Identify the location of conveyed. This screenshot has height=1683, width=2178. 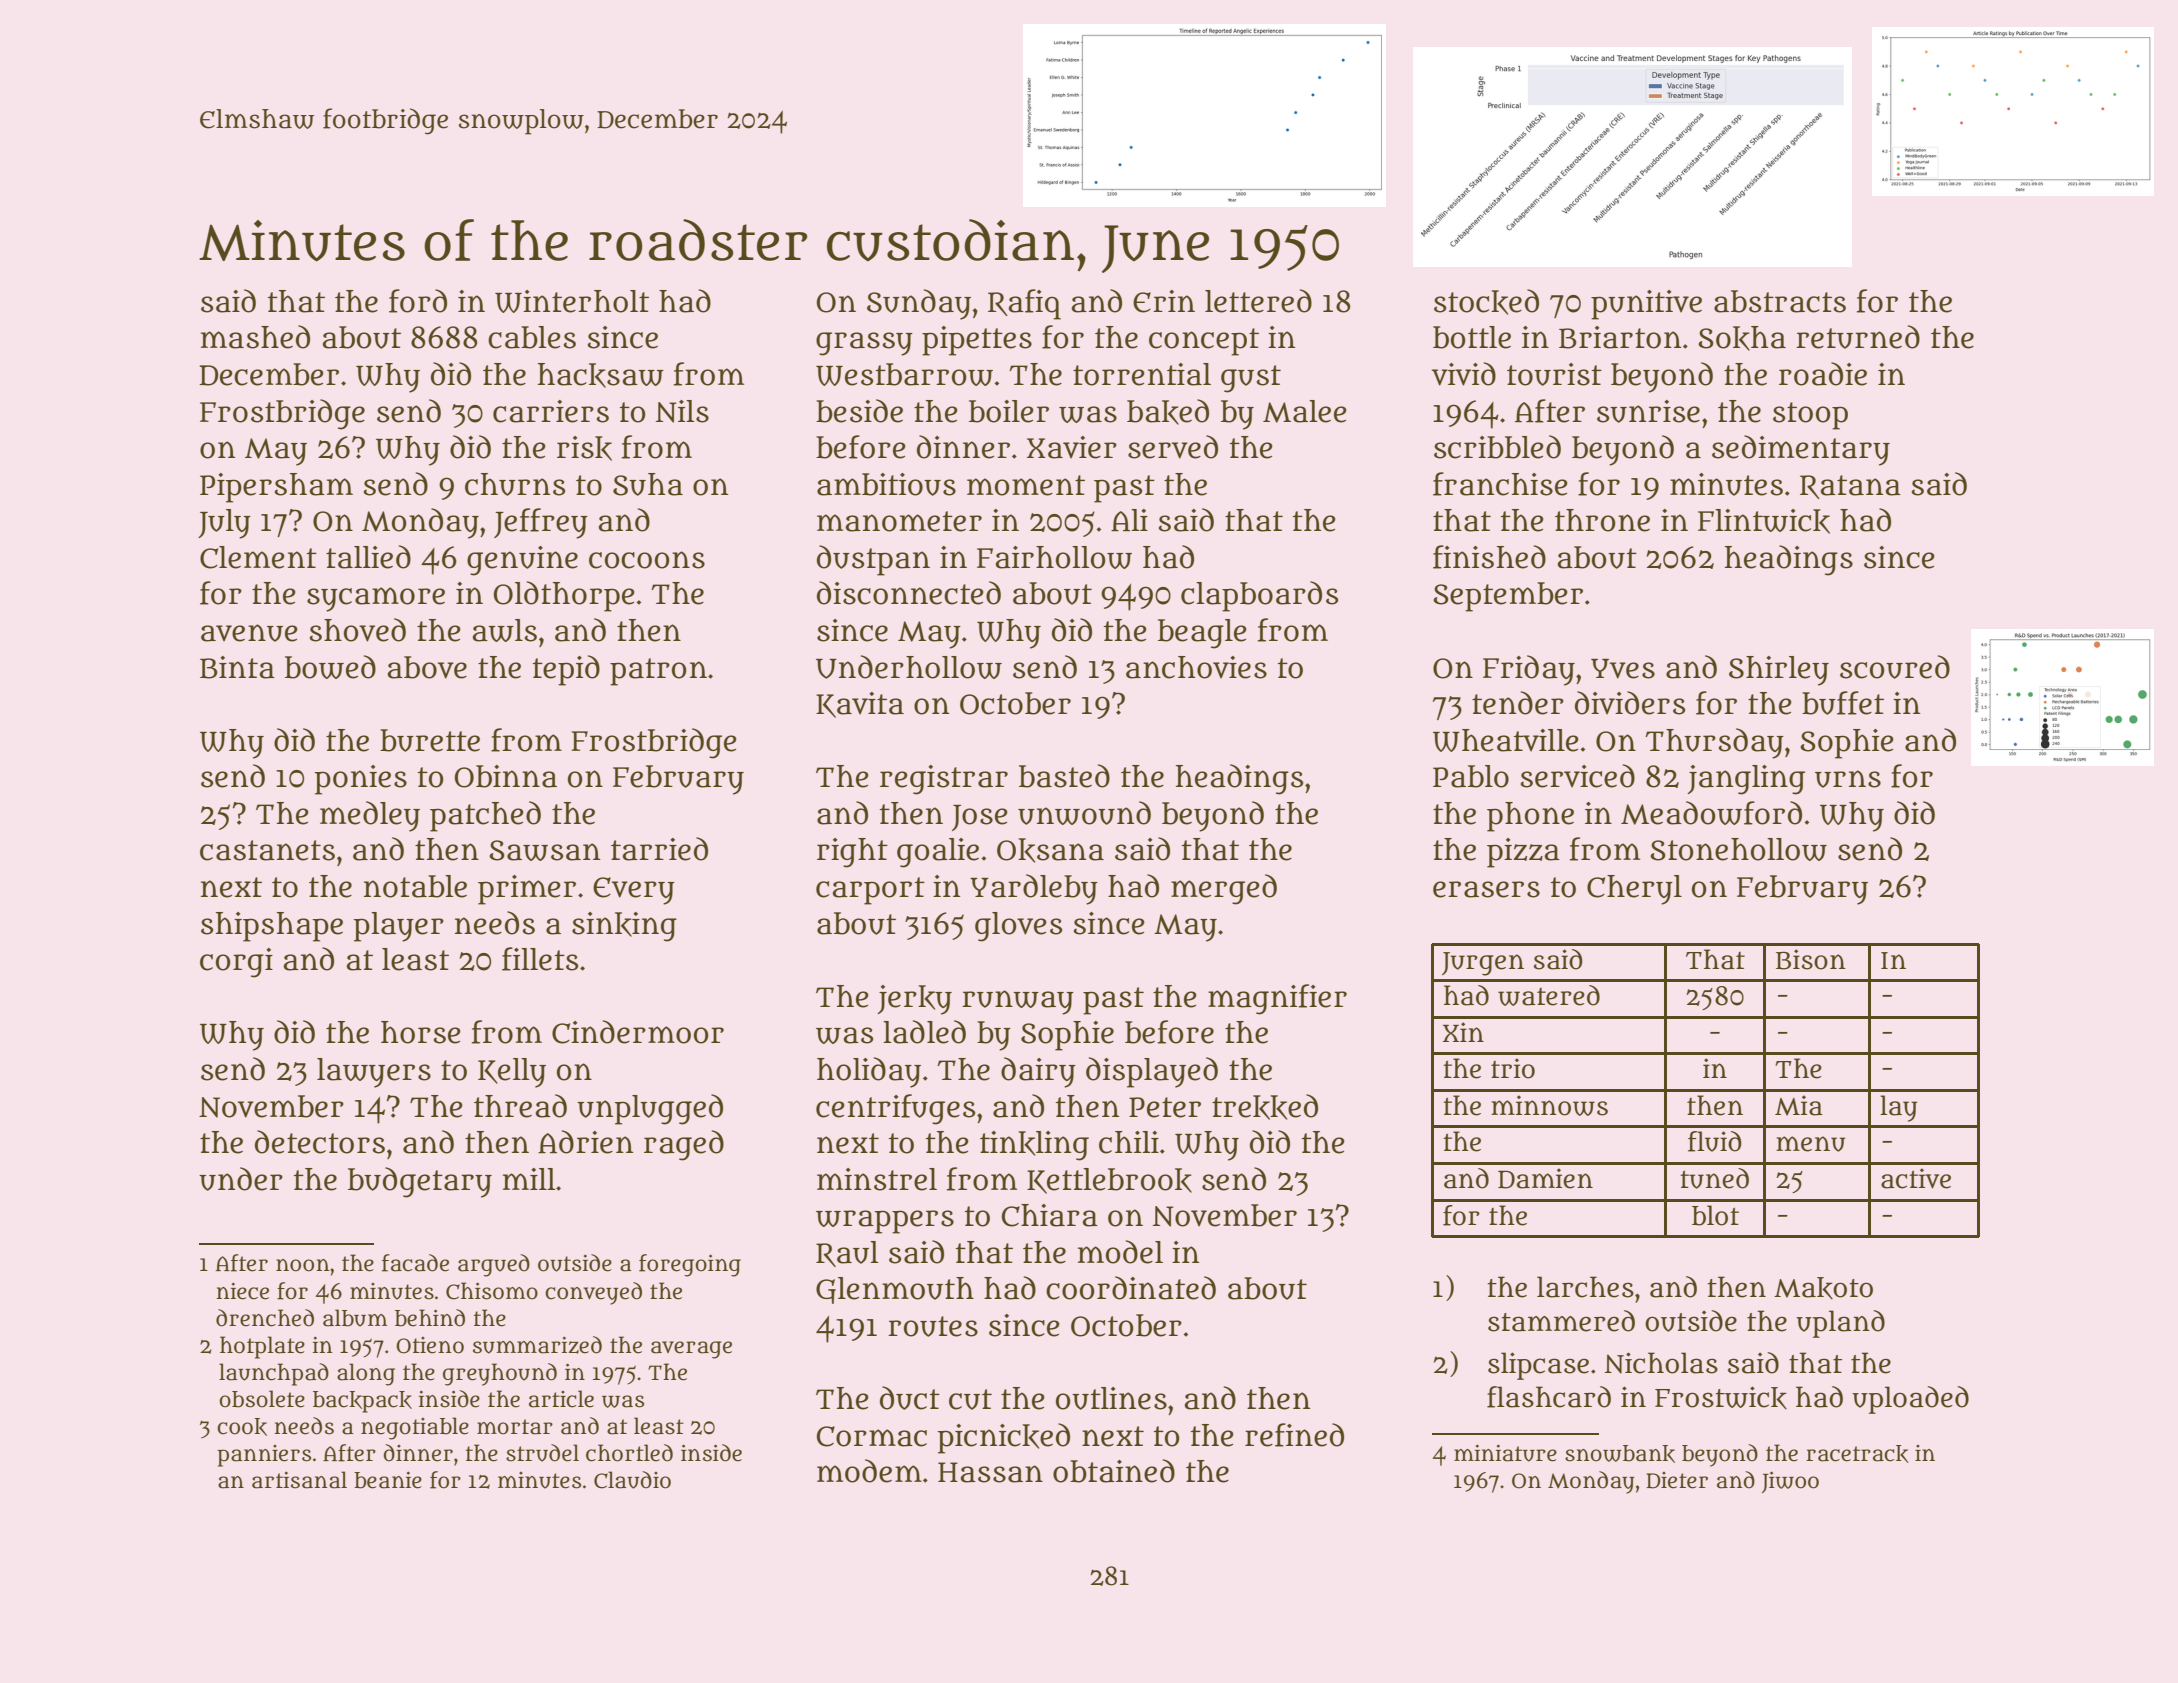
(593, 1293).
